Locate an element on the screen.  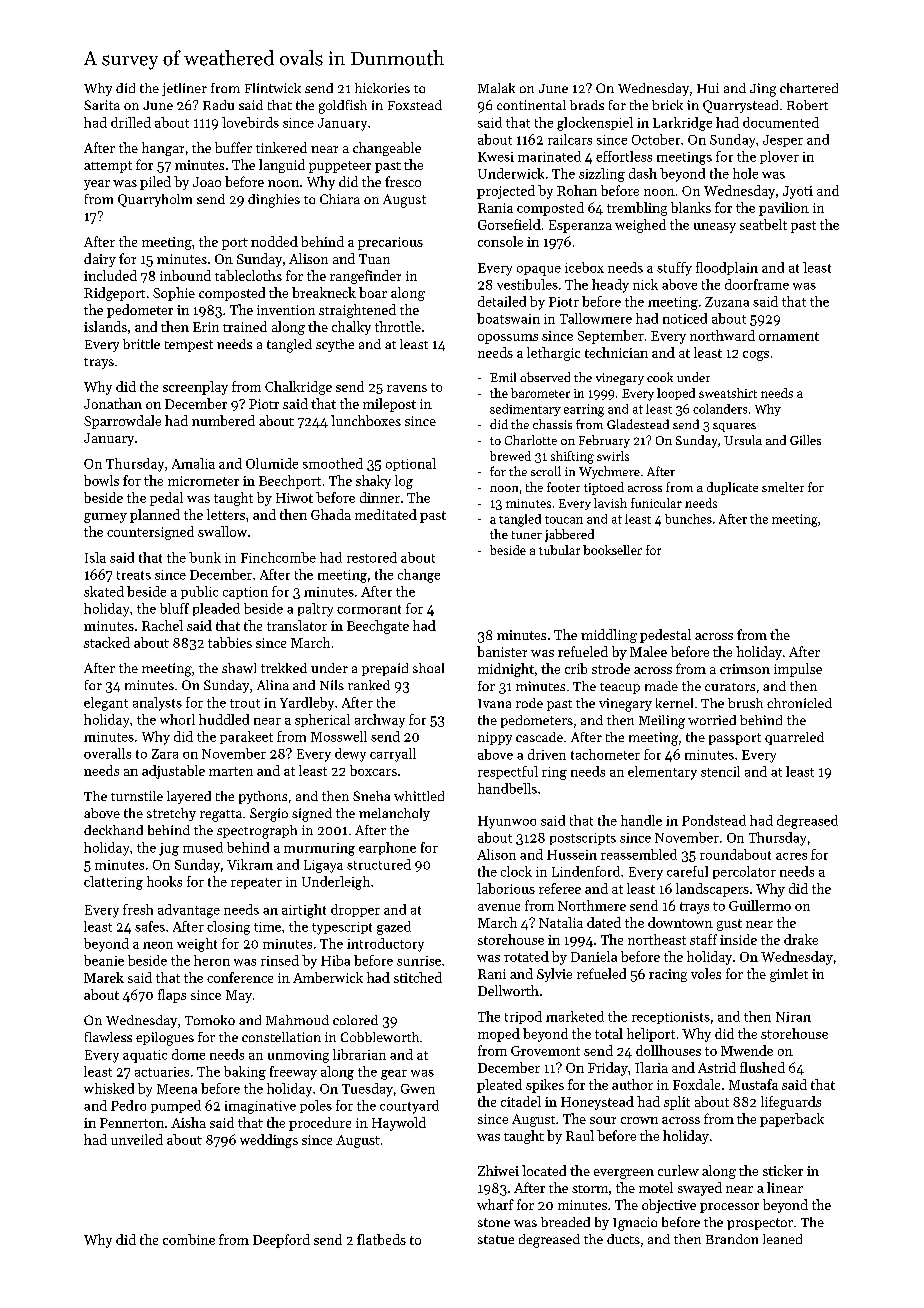
Joao is located at coordinates (207, 182).
